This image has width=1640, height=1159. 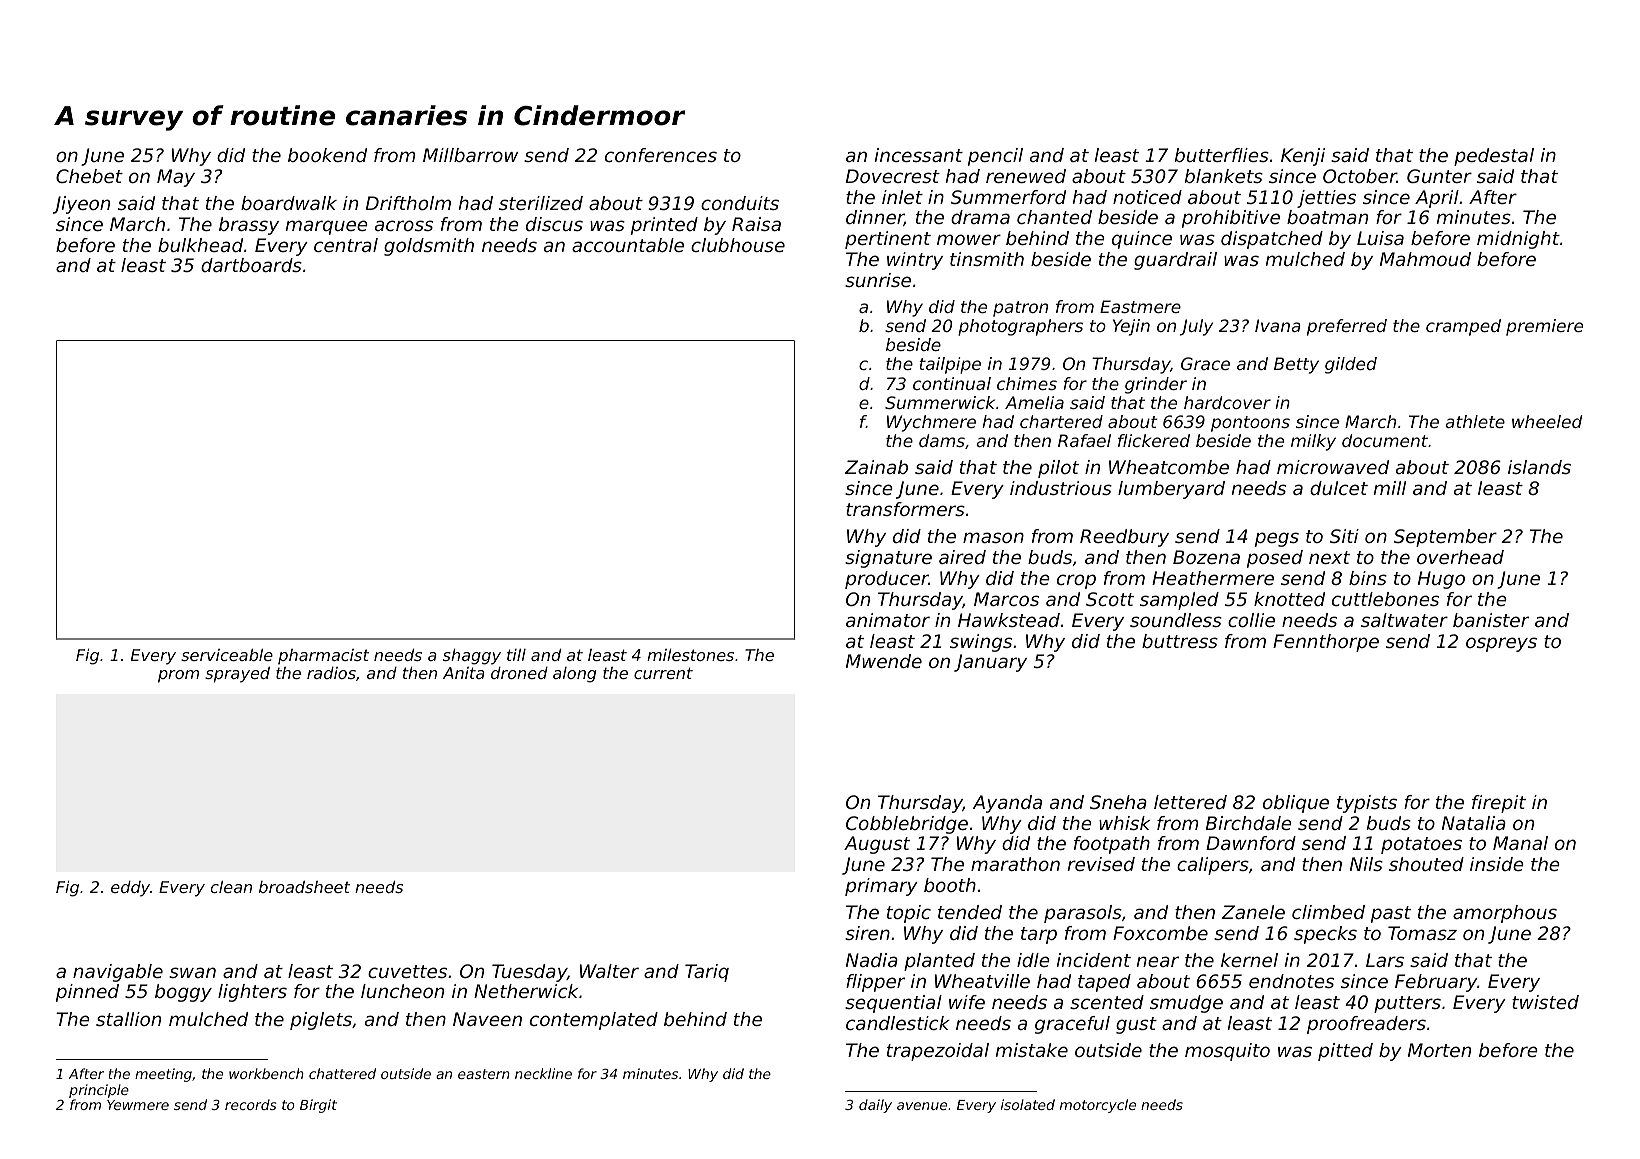 I want to click on Cobblebridge, so click(x=907, y=825).
